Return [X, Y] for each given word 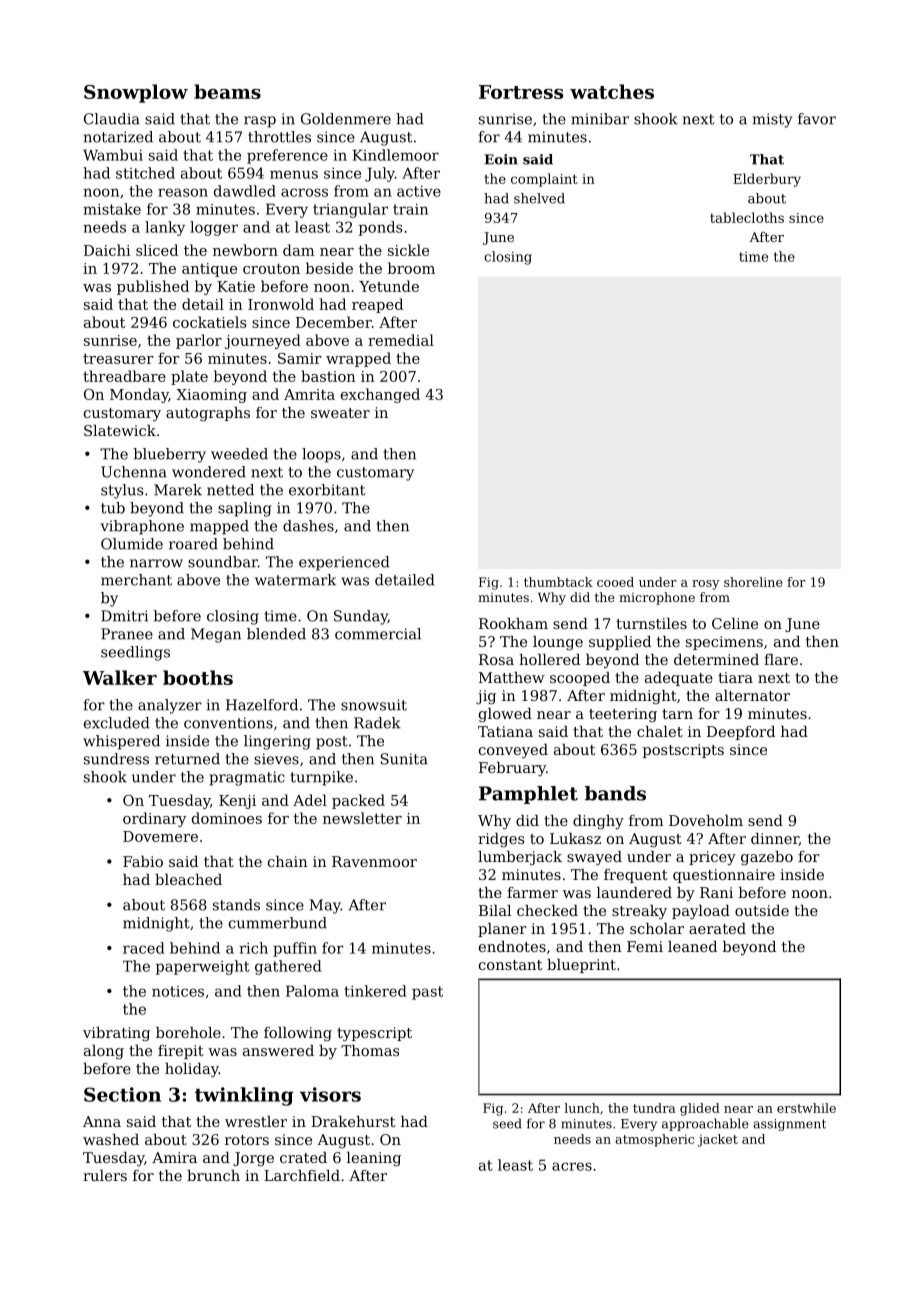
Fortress [521, 92]
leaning [373, 1159]
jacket [718, 1140]
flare [781, 659]
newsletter [362, 818]
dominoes [227, 818]
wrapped [358, 359]
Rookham [513, 623]
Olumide [132, 544]
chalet [660, 731]
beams [227, 91]
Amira [174, 1157]
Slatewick [120, 430]
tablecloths [747, 217]
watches [612, 91]
